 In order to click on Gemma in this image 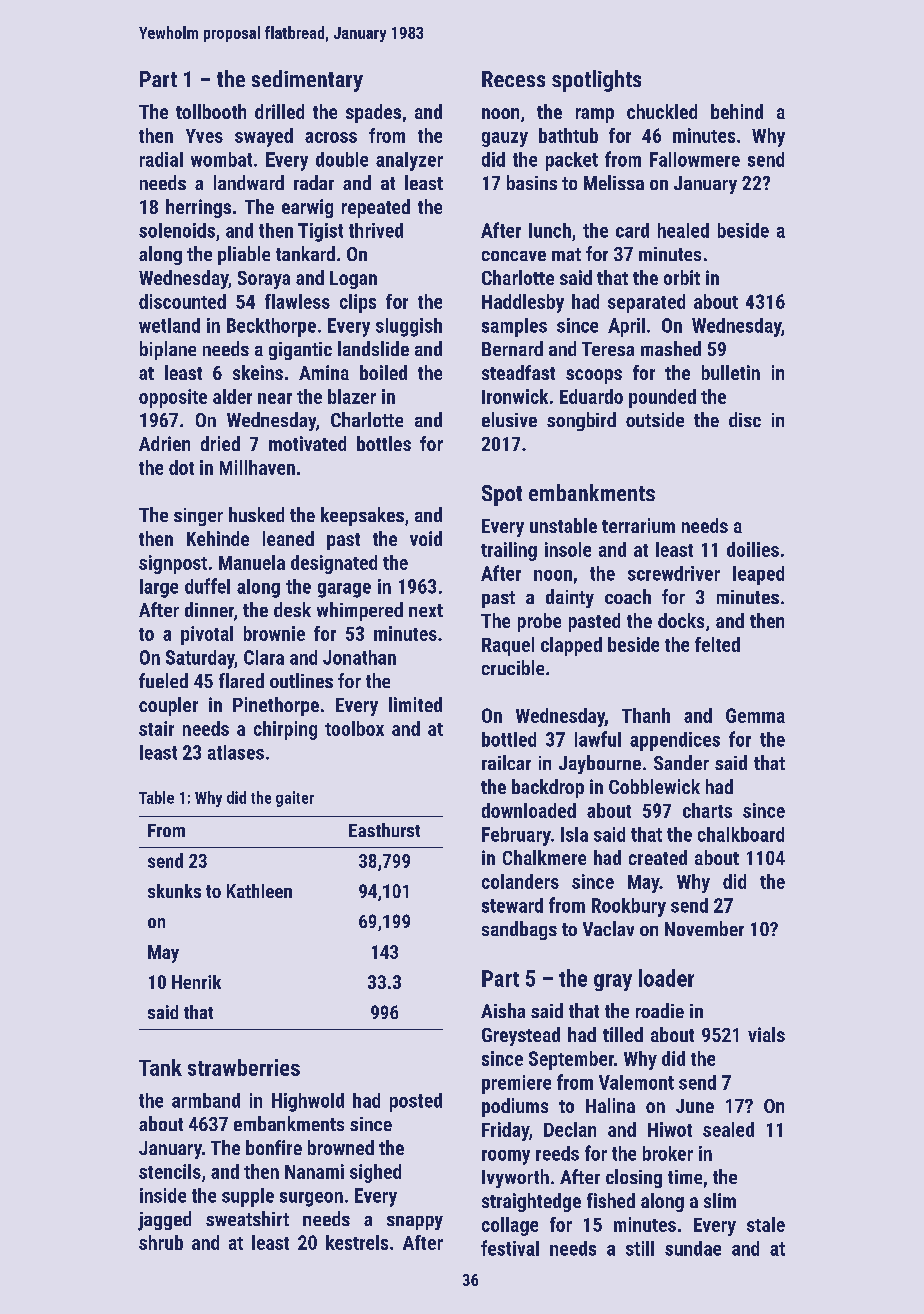, I will do `click(755, 715)`.
